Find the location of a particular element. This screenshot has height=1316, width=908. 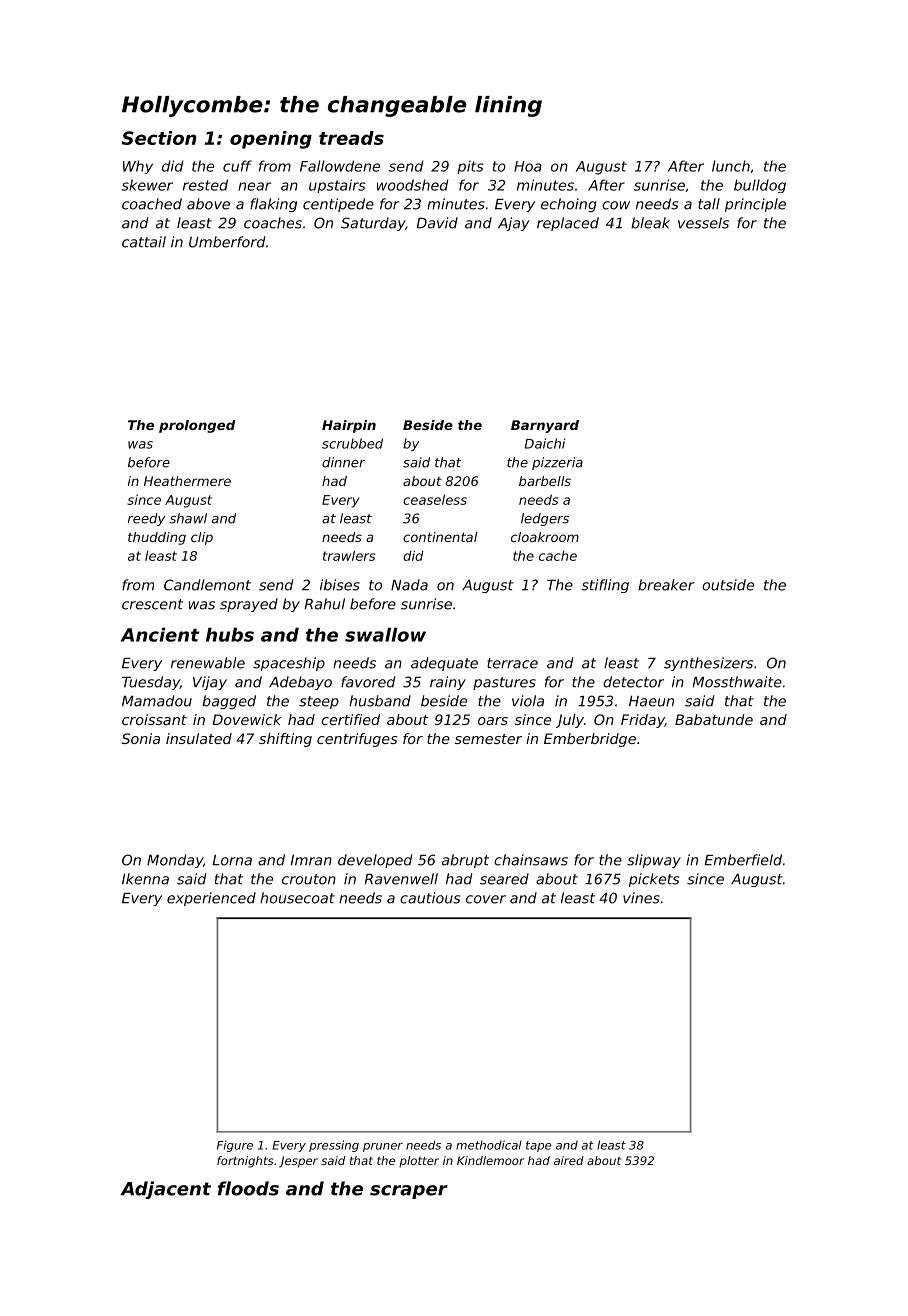

Ikenna is located at coordinates (145, 879).
